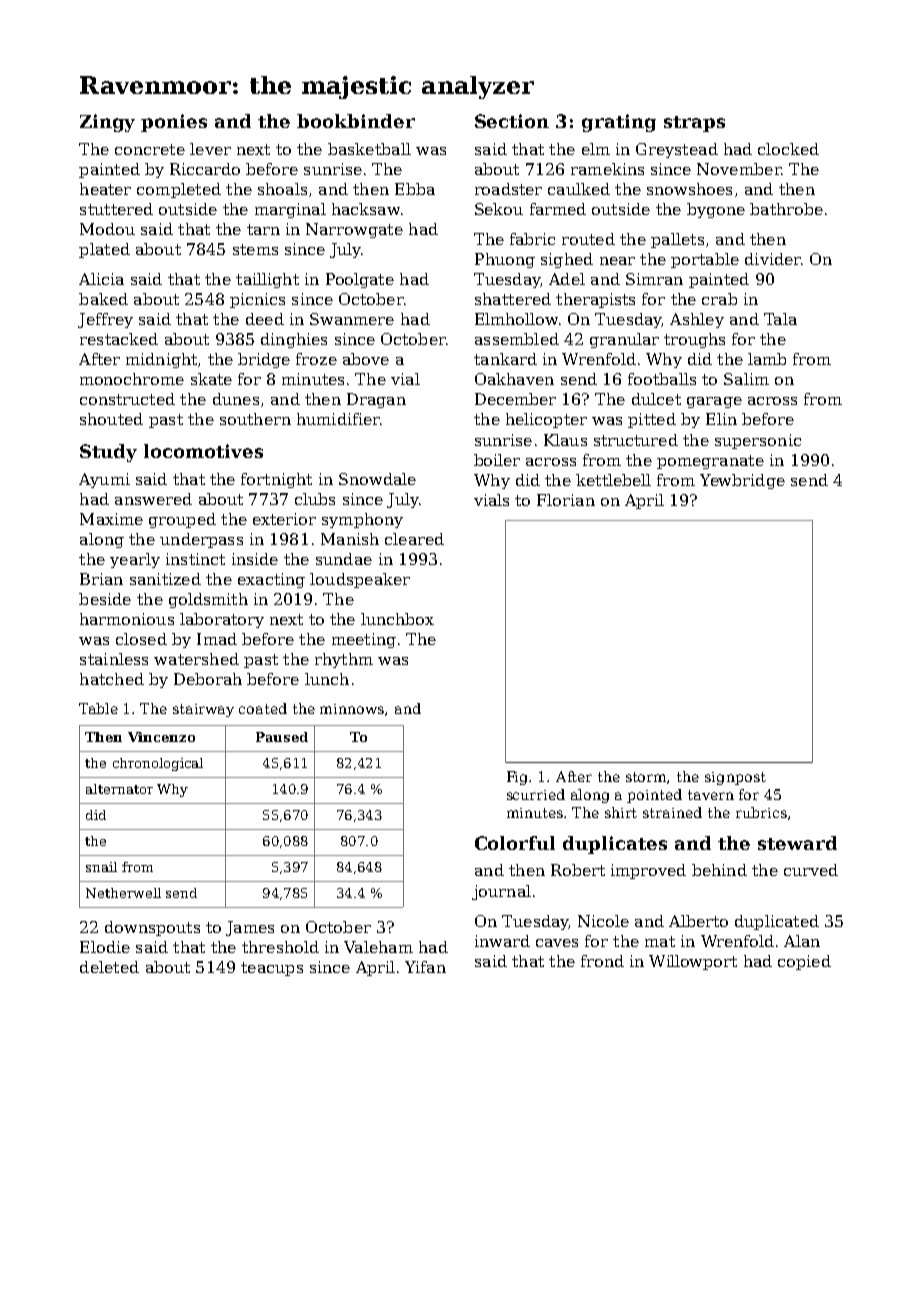  What do you see at coordinates (195, 559) in the screenshot?
I see `instinct` at bounding box center [195, 559].
